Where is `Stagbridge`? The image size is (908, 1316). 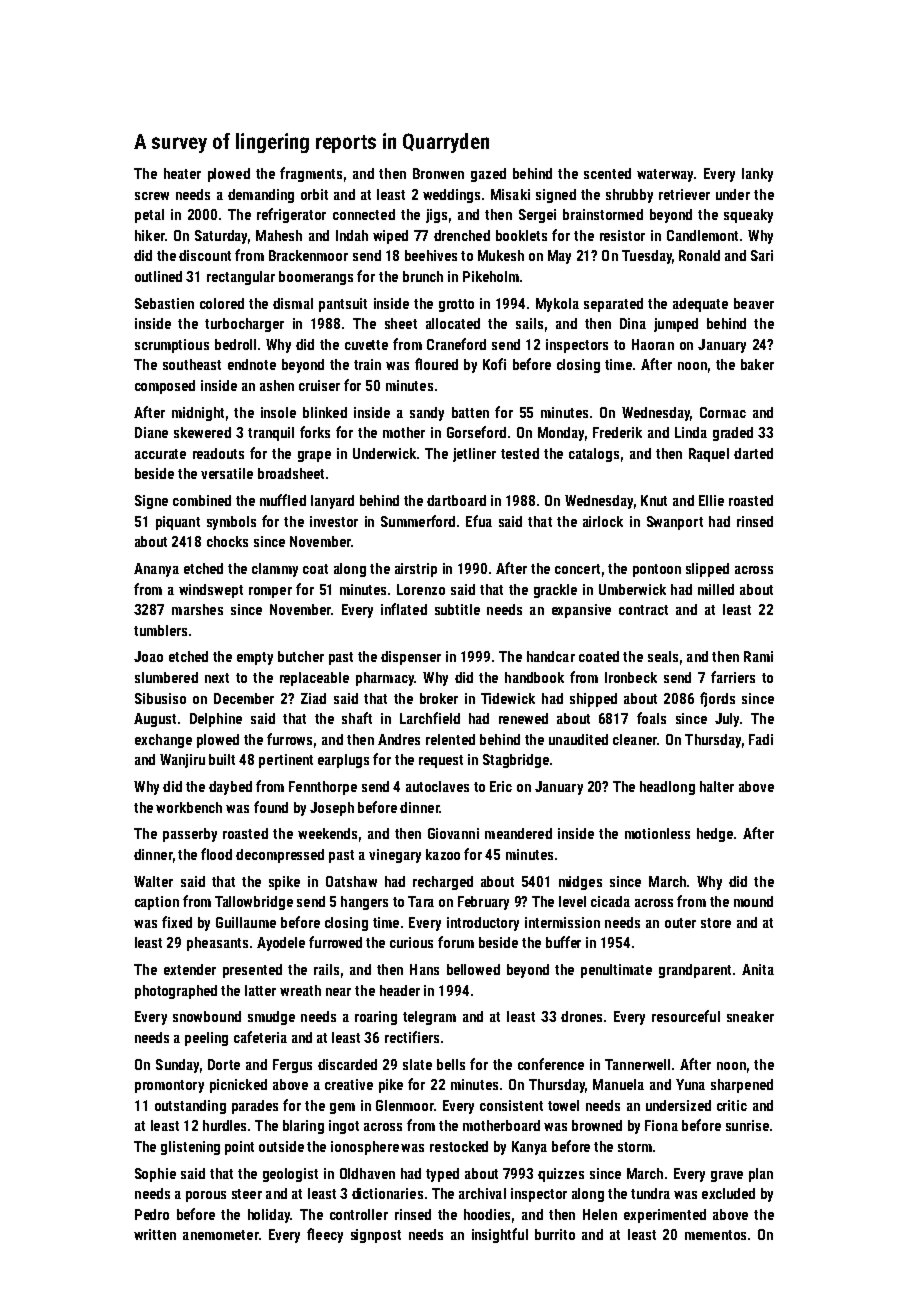 Stagbridge is located at coordinates (516, 761).
